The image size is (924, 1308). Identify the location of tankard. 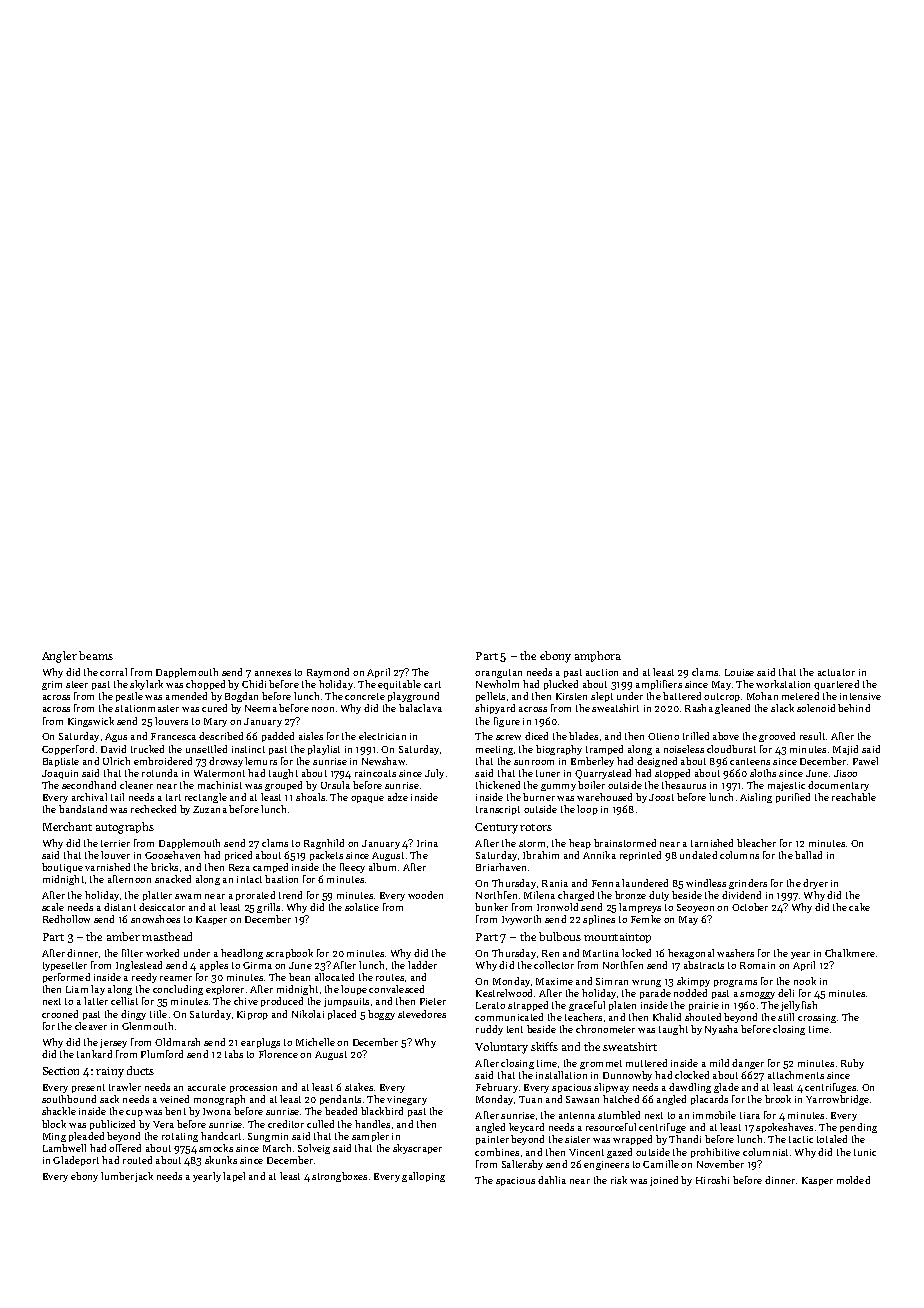
(94, 1054).
